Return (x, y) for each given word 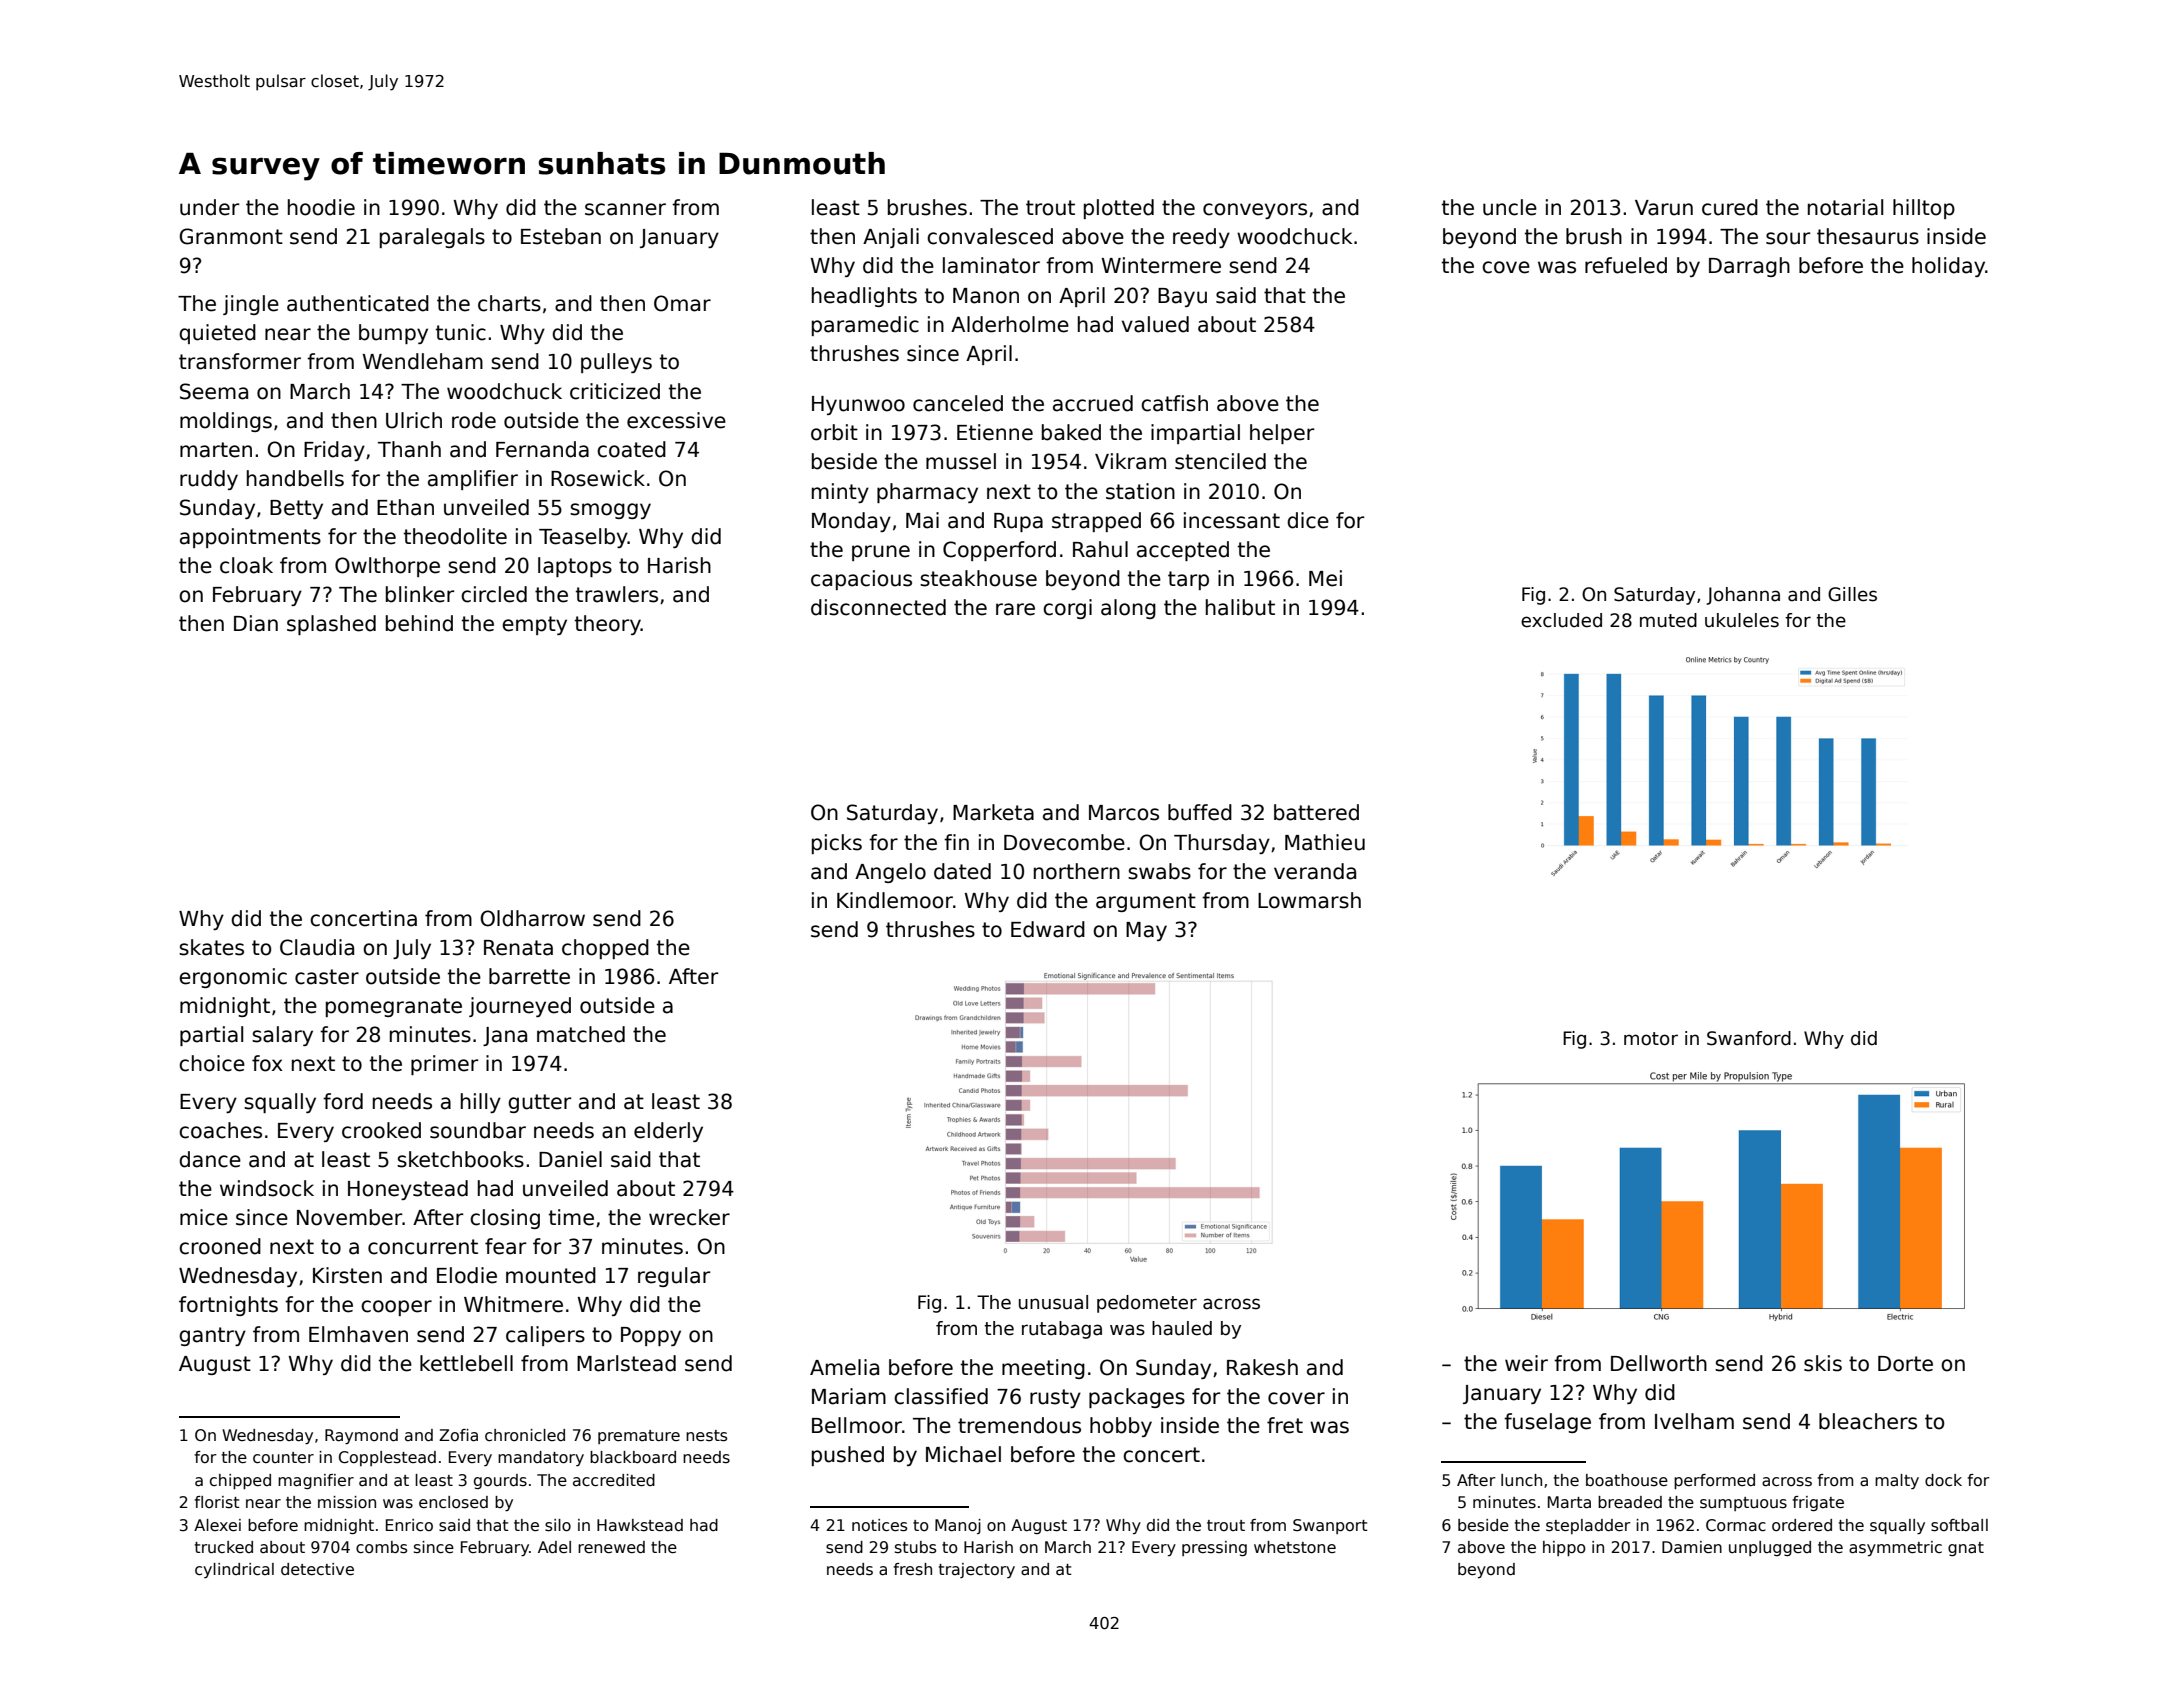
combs (381, 1547)
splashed (331, 625)
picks (837, 844)
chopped (605, 949)
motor (1651, 1039)
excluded (1561, 620)
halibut (1240, 607)
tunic (461, 332)
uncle (1510, 207)
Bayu (1182, 297)
